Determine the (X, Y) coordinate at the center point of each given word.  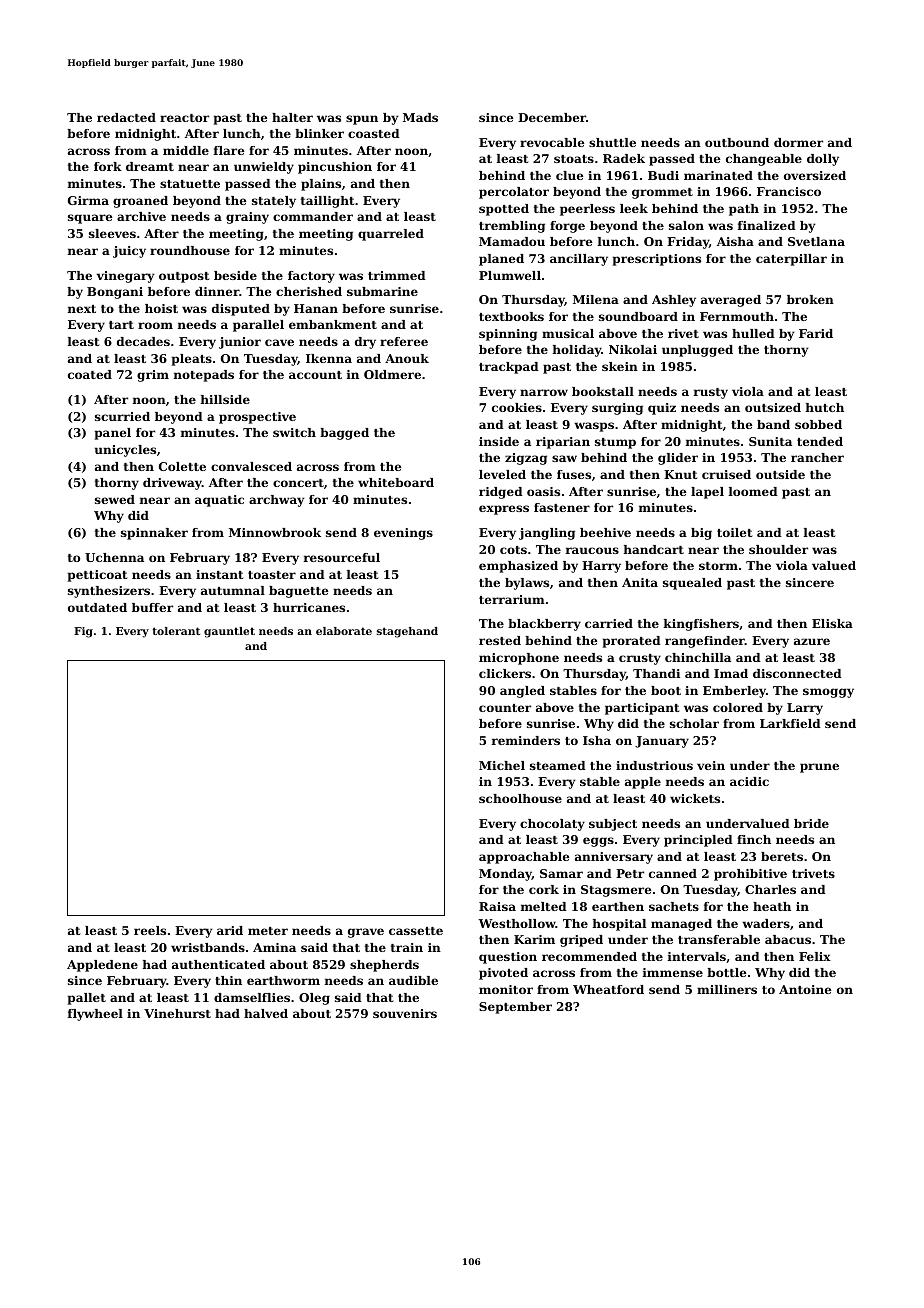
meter (268, 931)
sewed (115, 499)
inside (499, 441)
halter (292, 117)
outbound (737, 142)
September (515, 1008)
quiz (662, 409)
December (552, 117)
